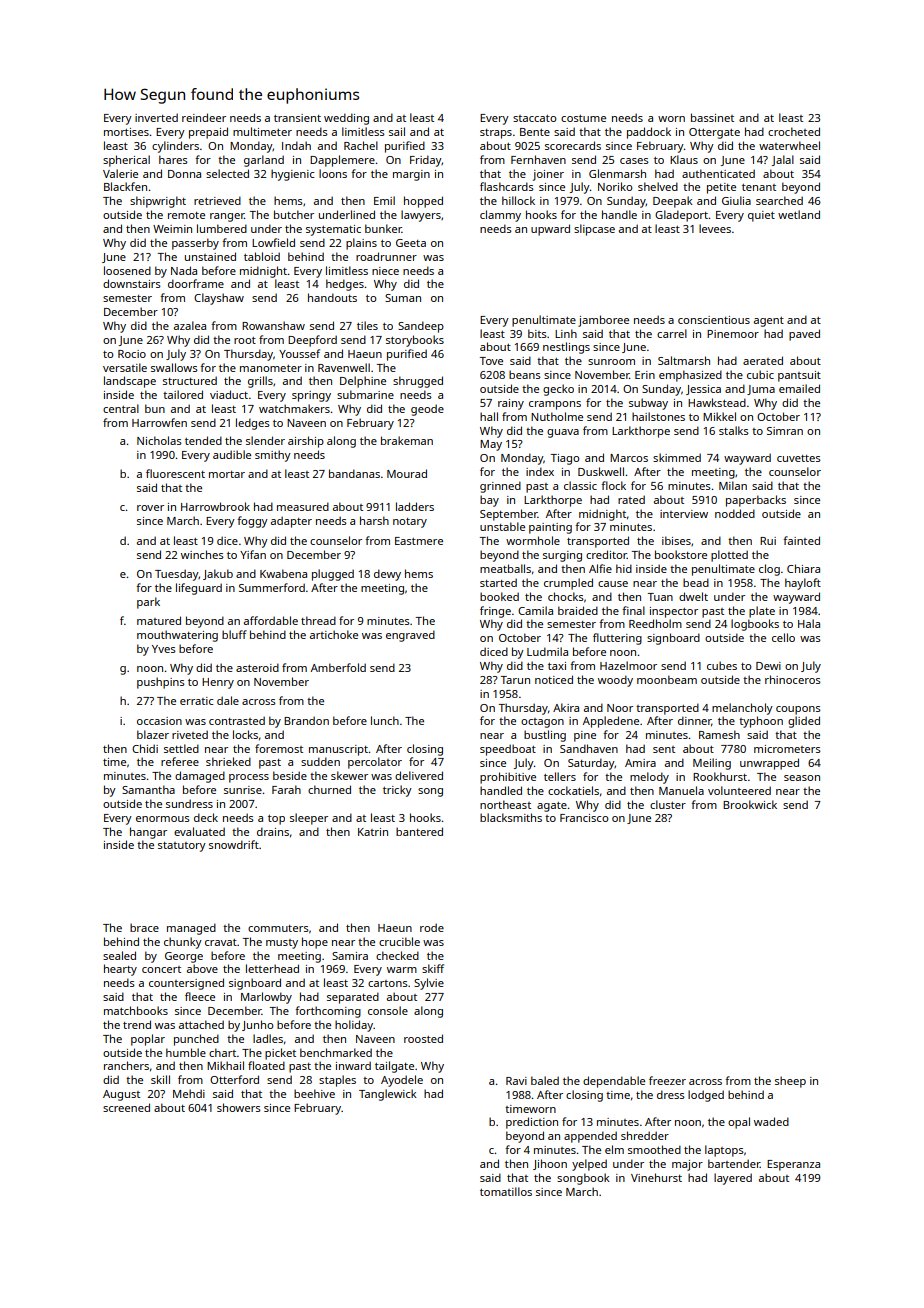  Describe the element at coordinates (809, 623) in the screenshot. I see `Hala` at that location.
